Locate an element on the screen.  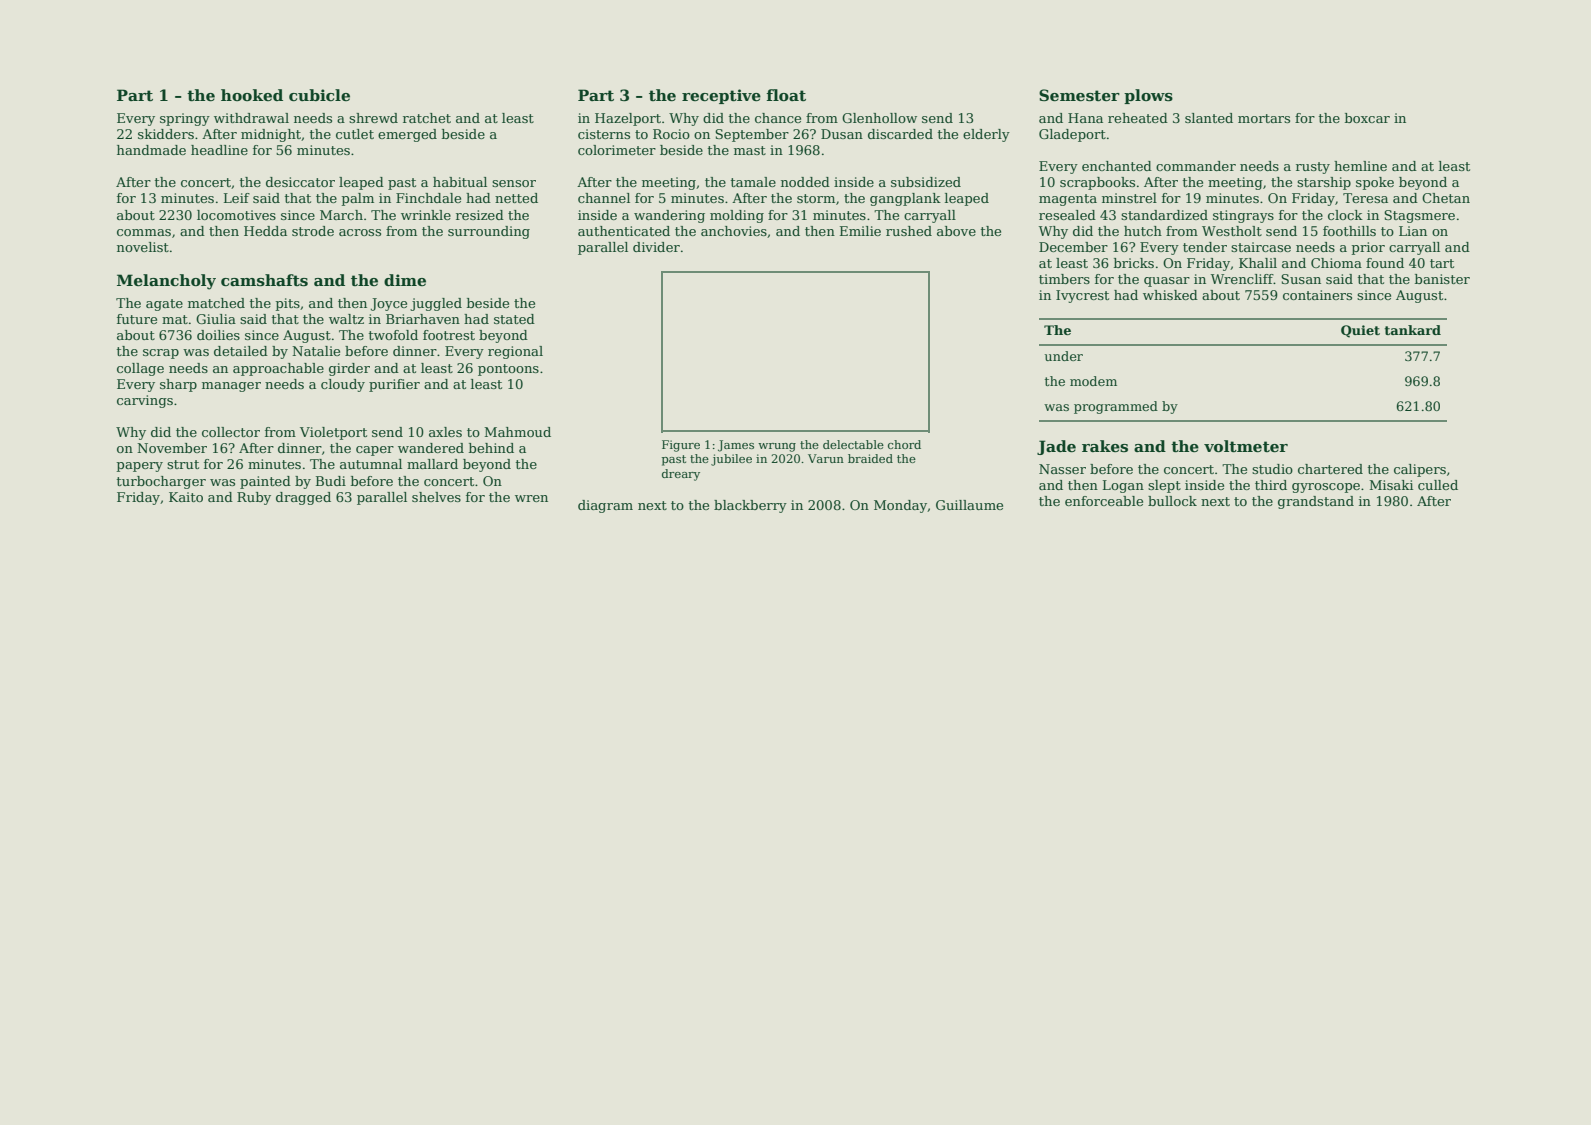
juggled is located at coordinates (436, 304).
